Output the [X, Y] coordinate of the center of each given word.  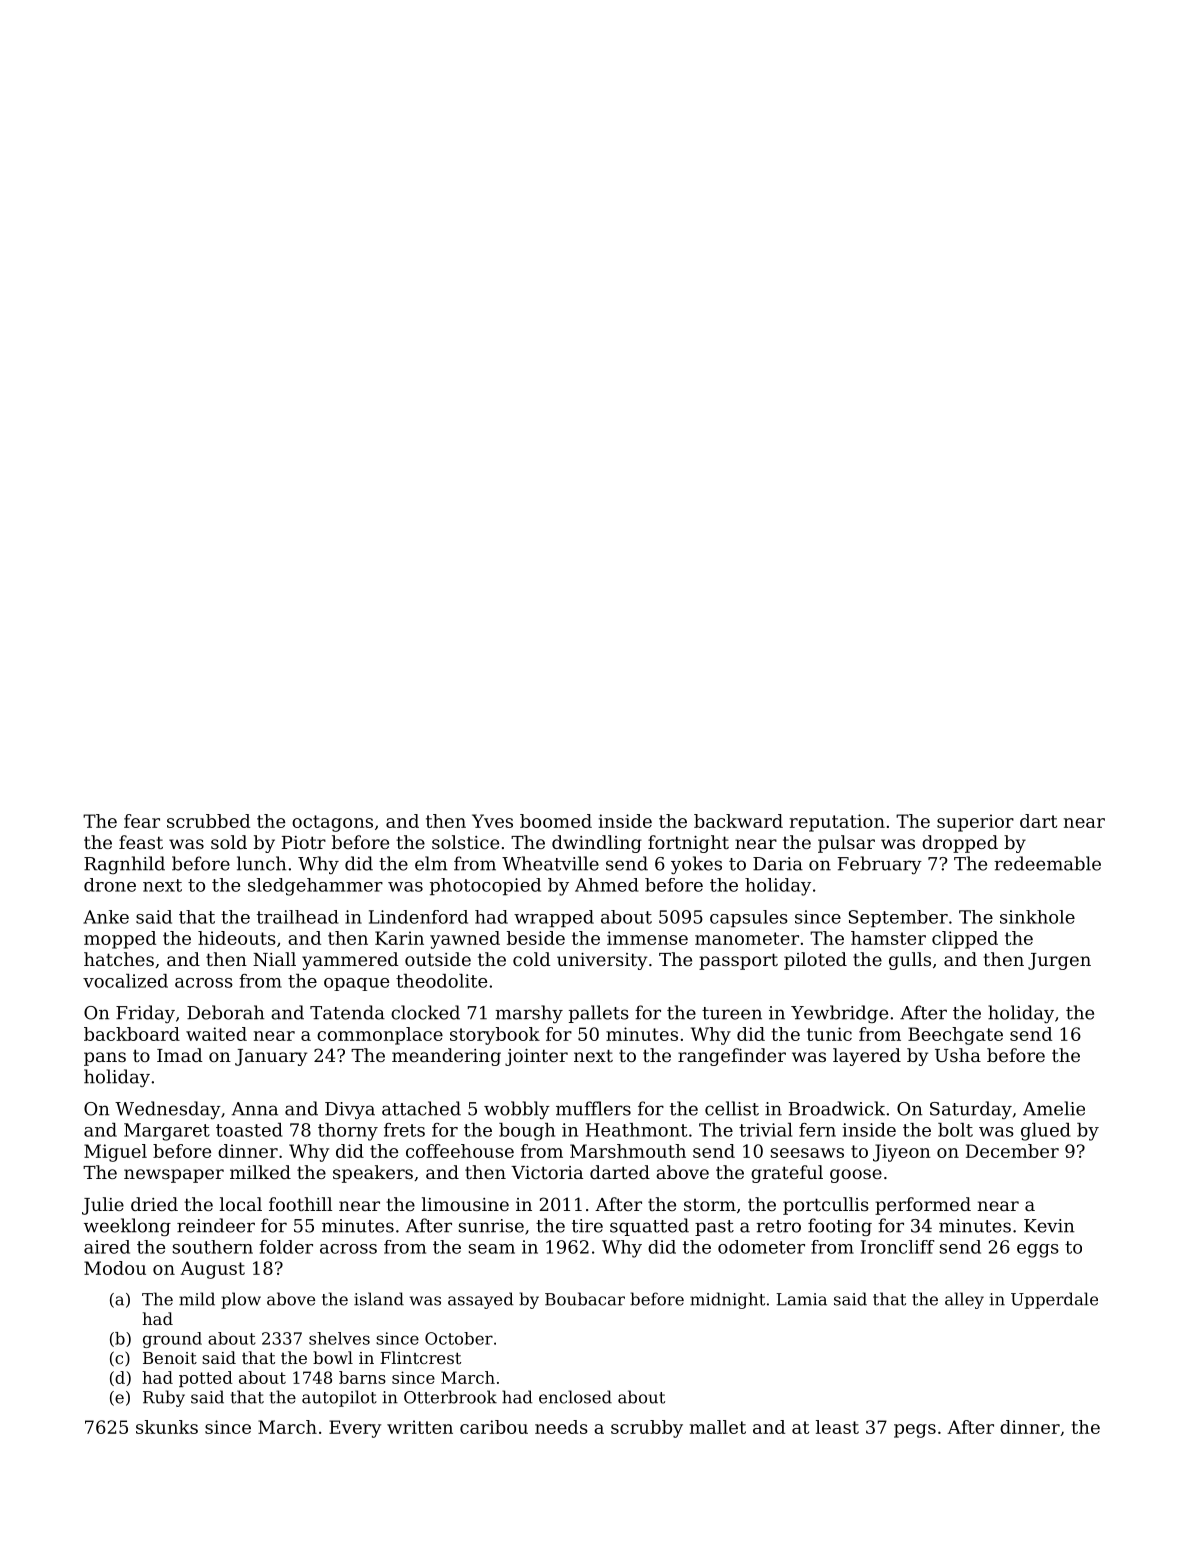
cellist [732, 1108]
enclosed [575, 1397]
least [837, 1427]
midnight [727, 1300]
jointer [536, 1057]
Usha [958, 1055]
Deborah [226, 1012]
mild [197, 1299]
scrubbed [208, 821]
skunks [167, 1427]
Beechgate [955, 1036]
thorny [348, 1132]
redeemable [1047, 863]
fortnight [688, 844]
